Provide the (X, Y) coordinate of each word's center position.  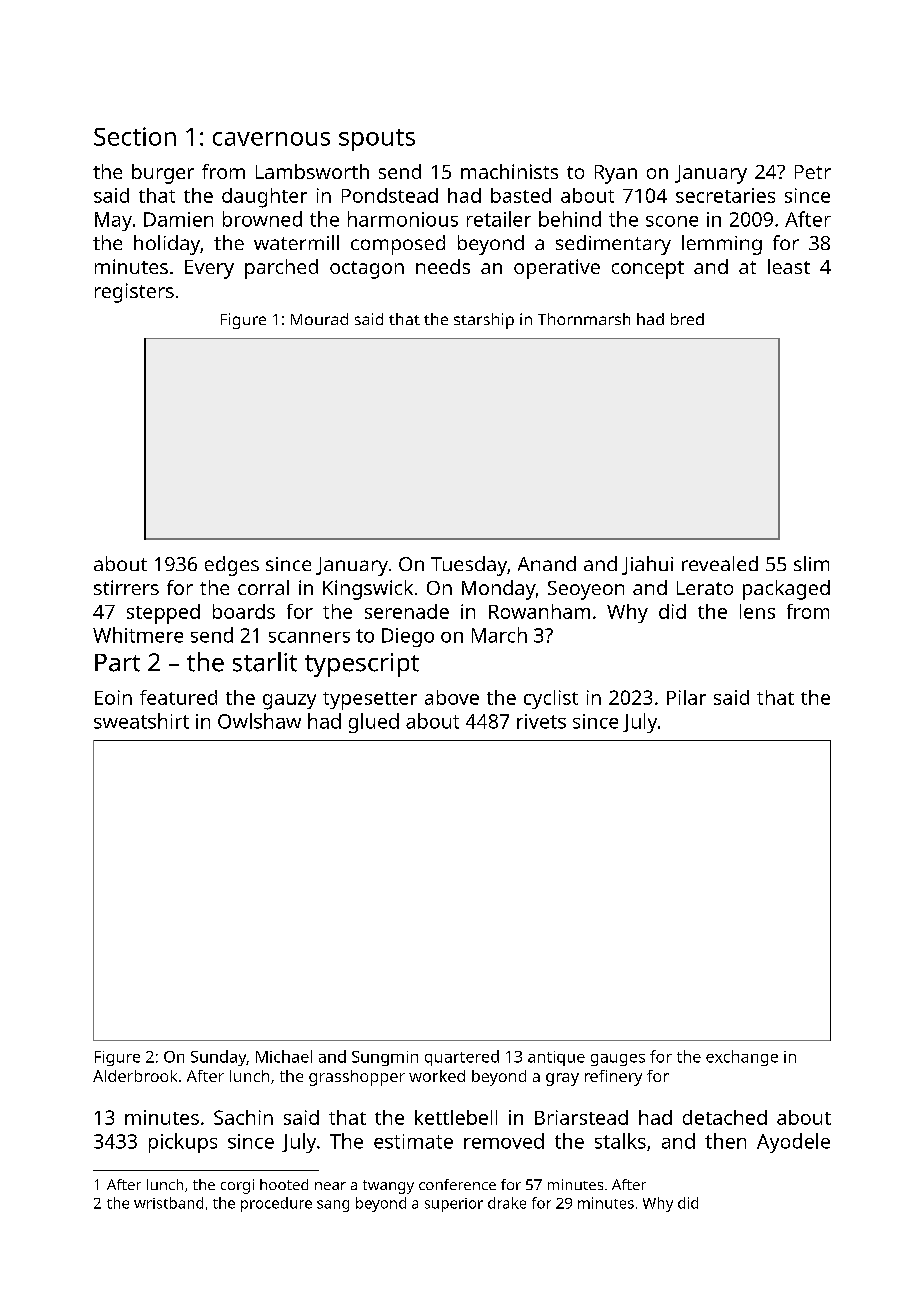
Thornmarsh (584, 319)
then (725, 1141)
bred (687, 319)
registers (134, 293)
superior (454, 1205)
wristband (168, 1203)
